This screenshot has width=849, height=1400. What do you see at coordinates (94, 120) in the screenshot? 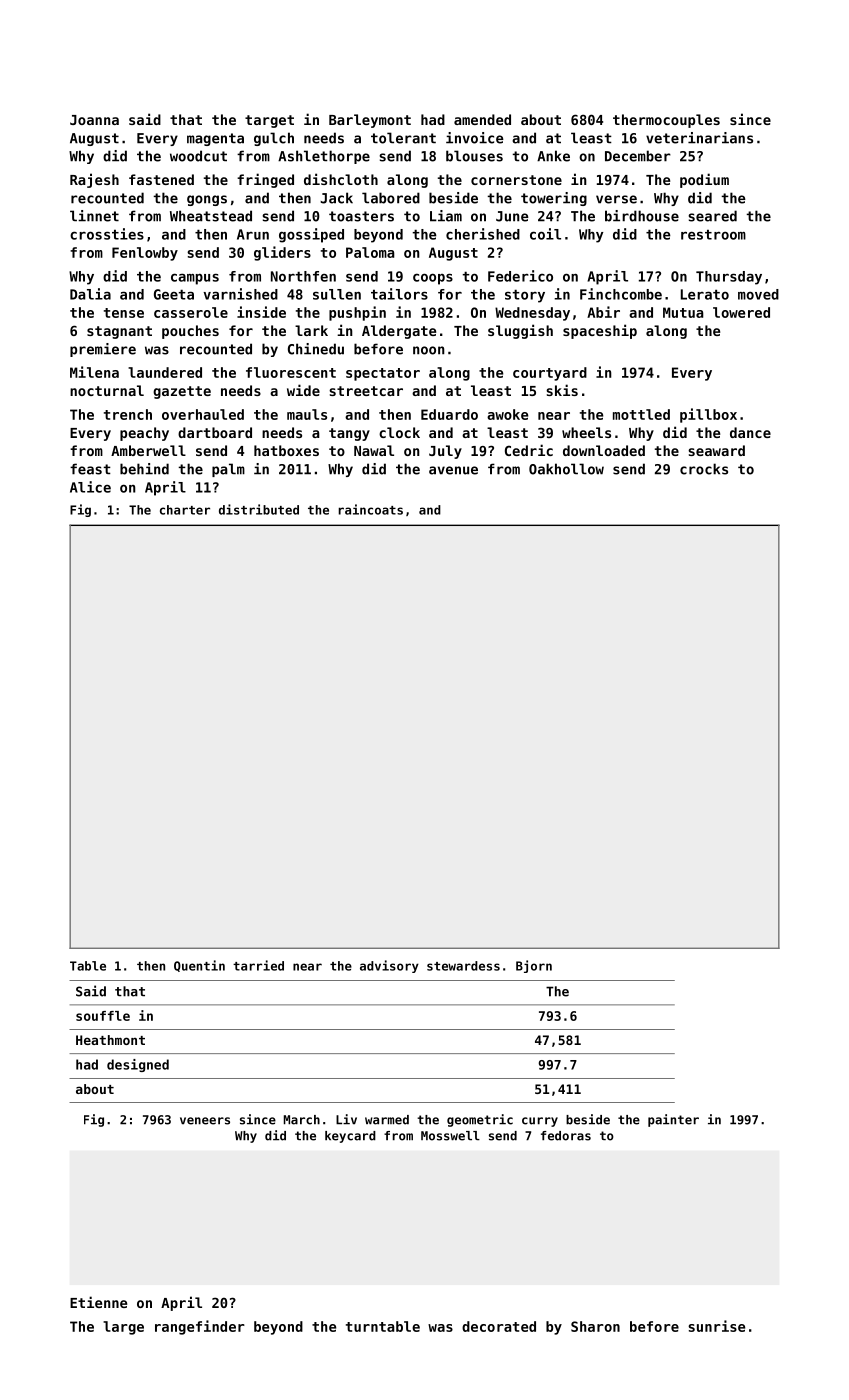
I see `Joanna` at bounding box center [94, 120].
